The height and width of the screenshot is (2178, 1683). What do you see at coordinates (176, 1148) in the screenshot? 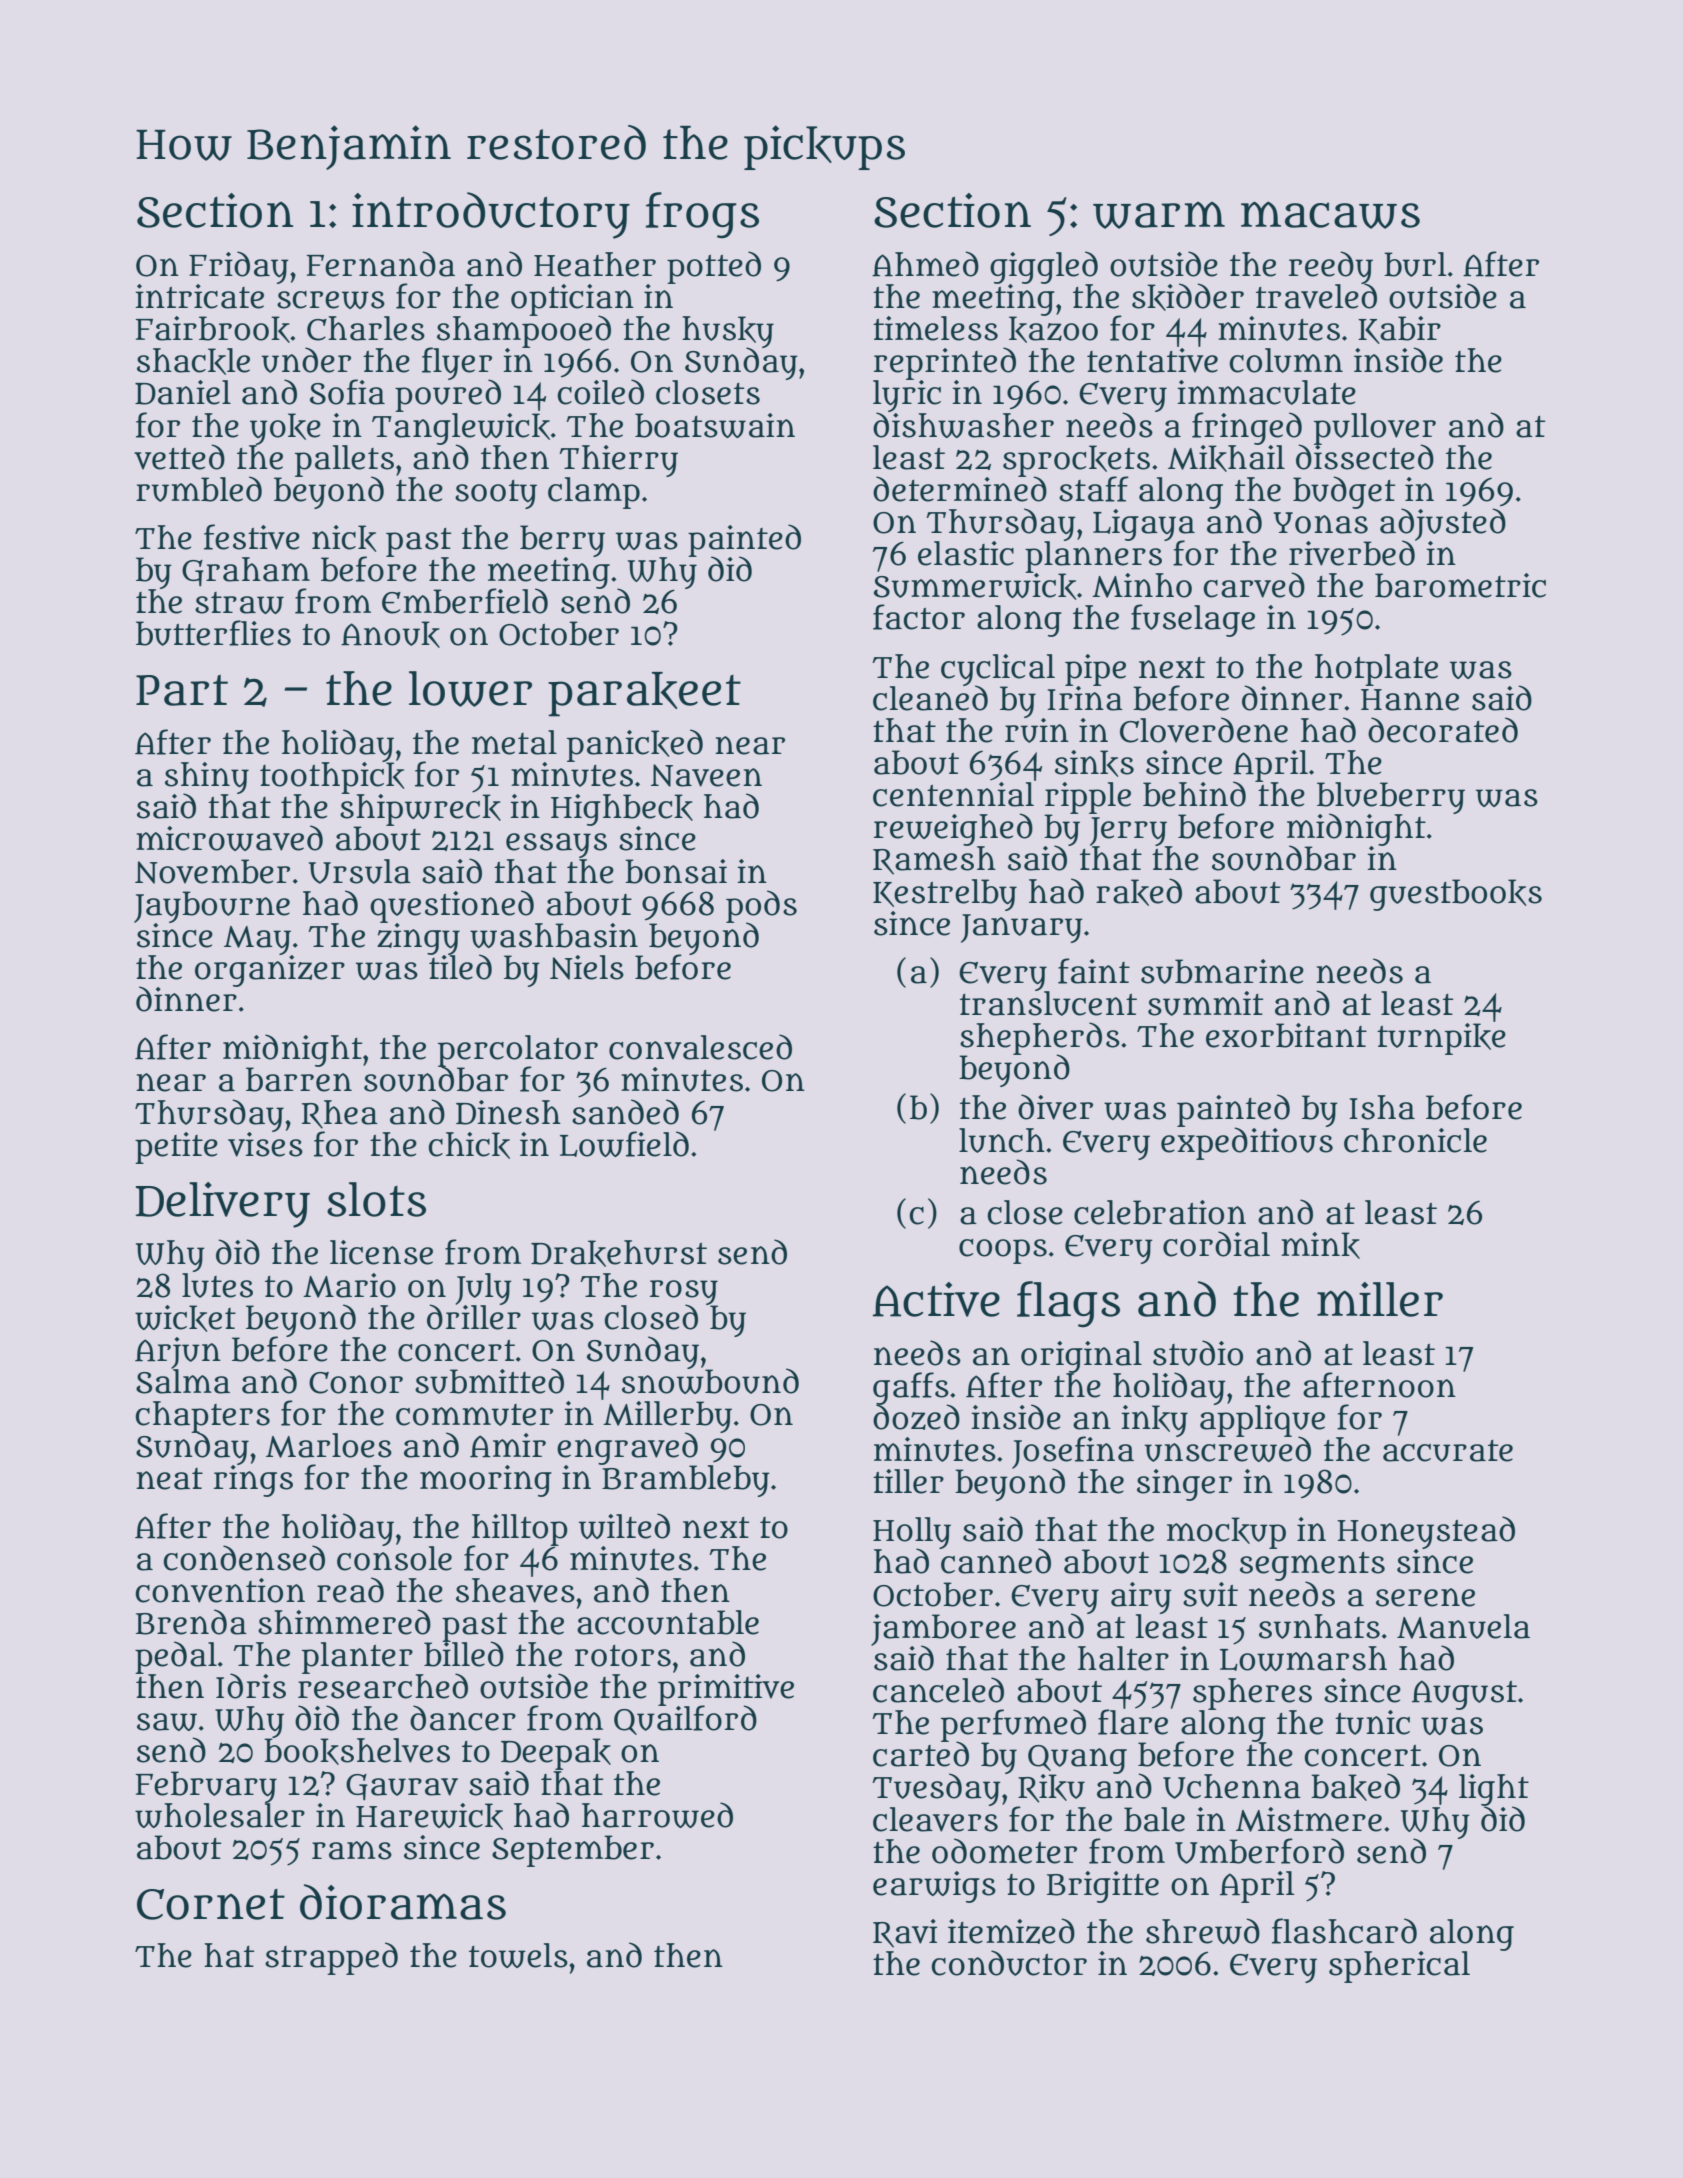
I see `petite` at bounding box center [176, 1148].
